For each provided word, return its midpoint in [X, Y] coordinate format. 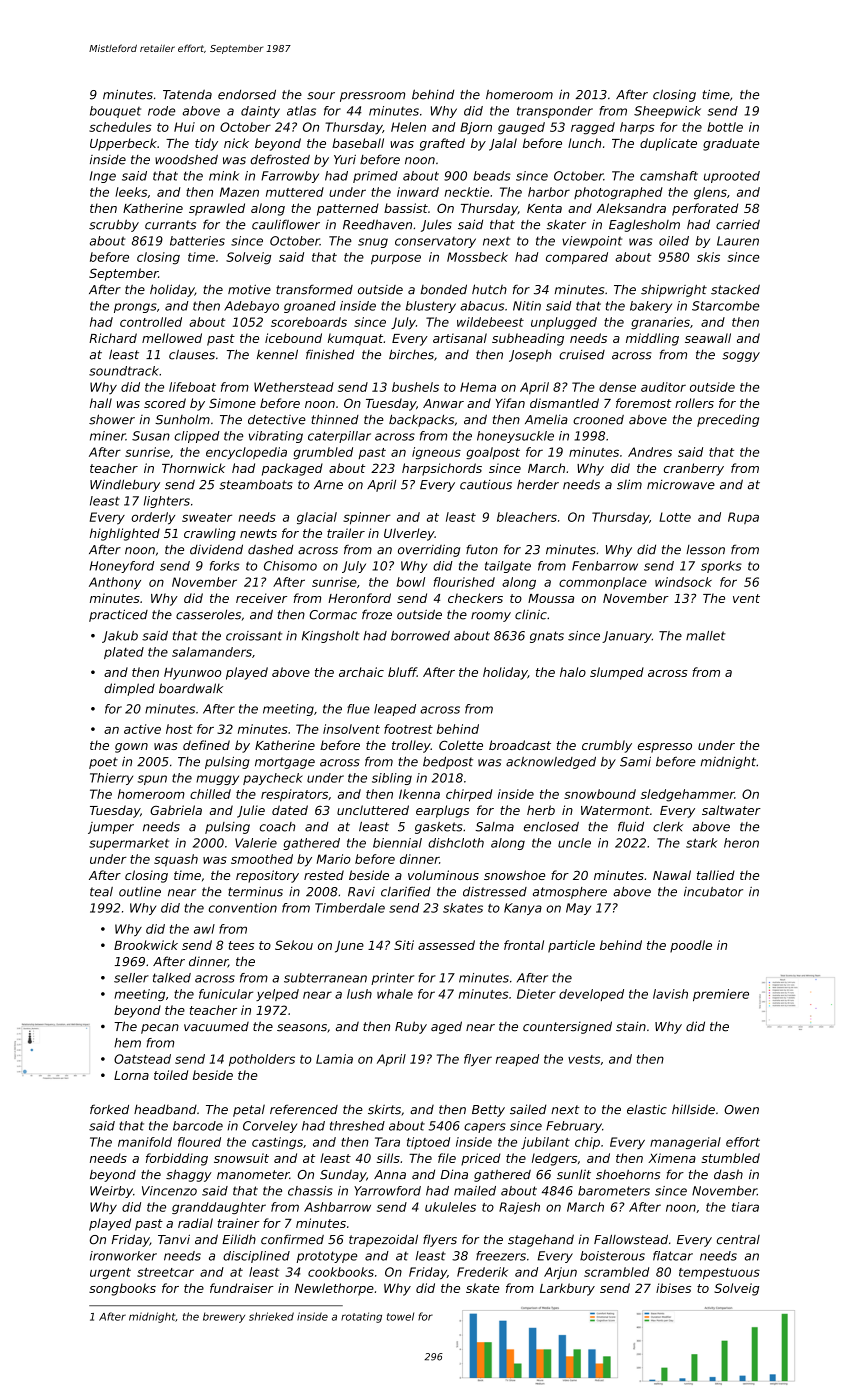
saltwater [731, 810]
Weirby [111, 1192]
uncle [574, 843]
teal [101, 892]
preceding [728, 421]
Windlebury [125, 486]
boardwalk [191, 688]
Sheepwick [667, 112]
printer [392, 979]
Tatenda [187, 95]
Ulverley [409, 534]
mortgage [285, 763]
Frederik [482, 1272]
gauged [521, 128]
